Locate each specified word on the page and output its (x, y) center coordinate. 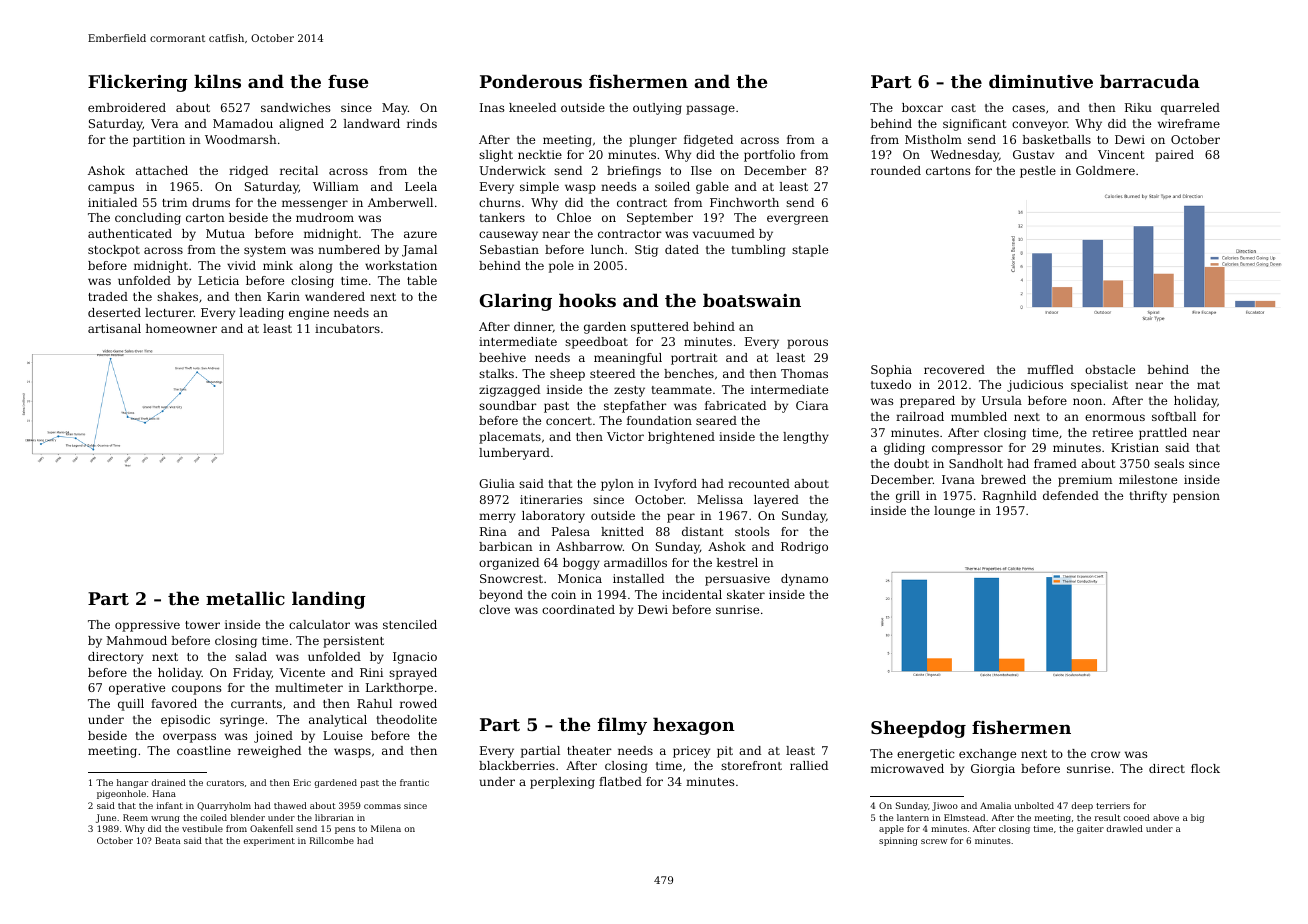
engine (309, 314)
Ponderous (531, 81)
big (1197, 818)
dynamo (804, 580)
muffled (1050, 369)
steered (612, 373)
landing (329, 600)
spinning (898, 841)
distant (702, 531)
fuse (348, 81)
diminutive (1041, 81)
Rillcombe (332, 840)
